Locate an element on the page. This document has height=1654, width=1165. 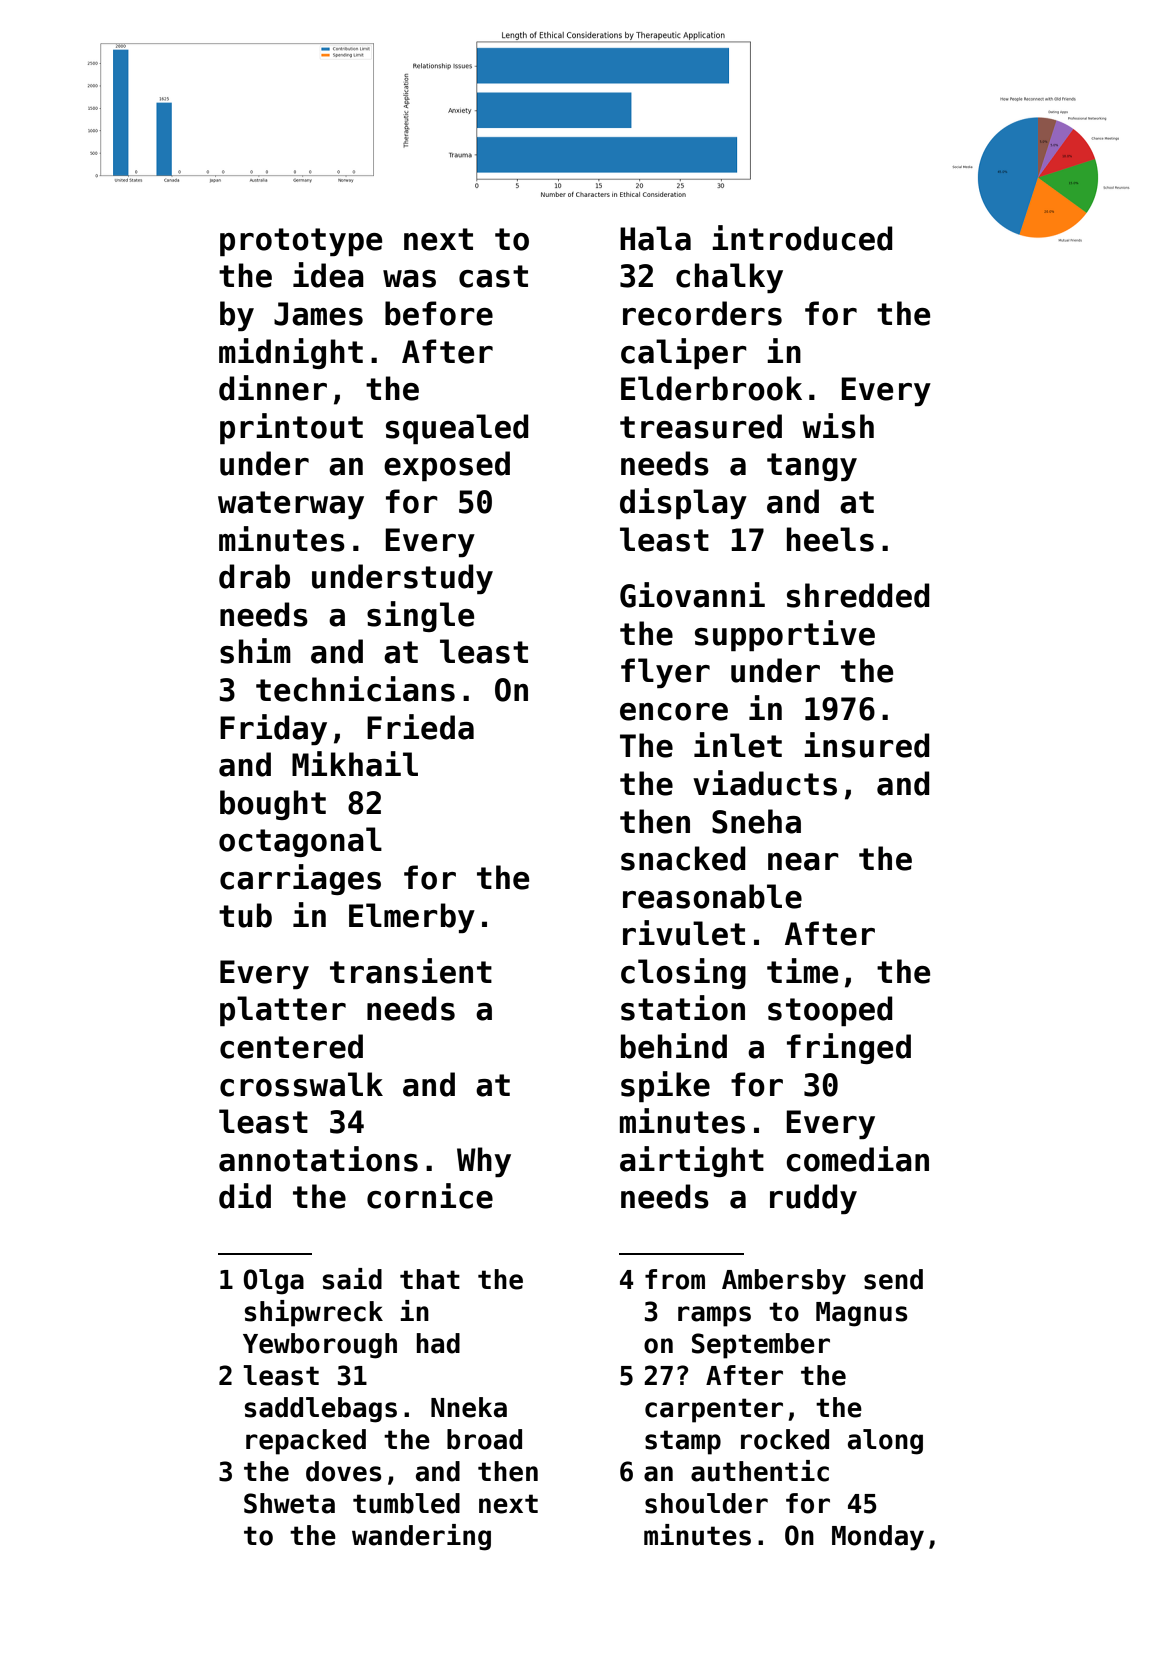
time is located at coordinates (802, 971).
